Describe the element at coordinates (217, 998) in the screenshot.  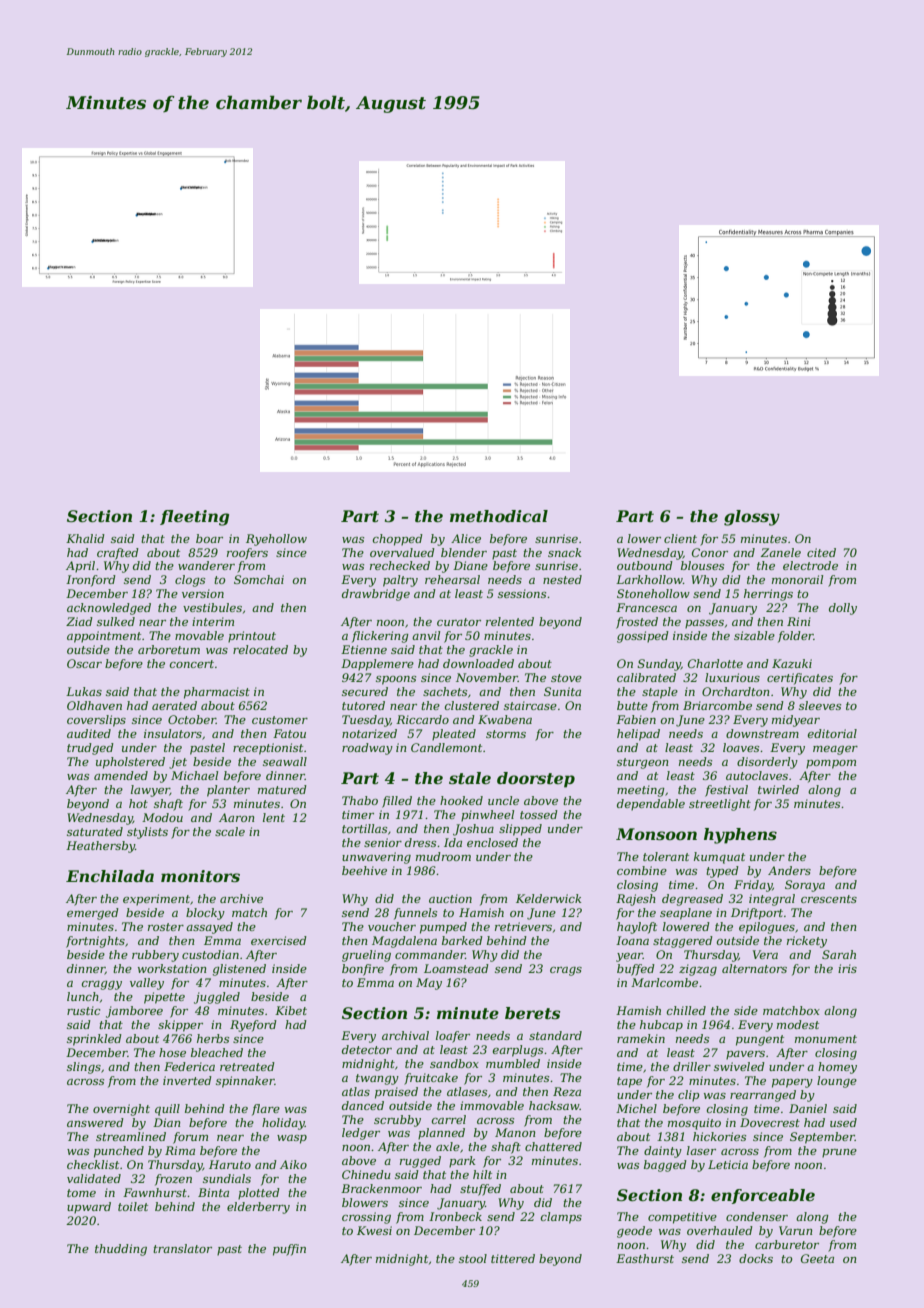
I see `juggled` at that location.
